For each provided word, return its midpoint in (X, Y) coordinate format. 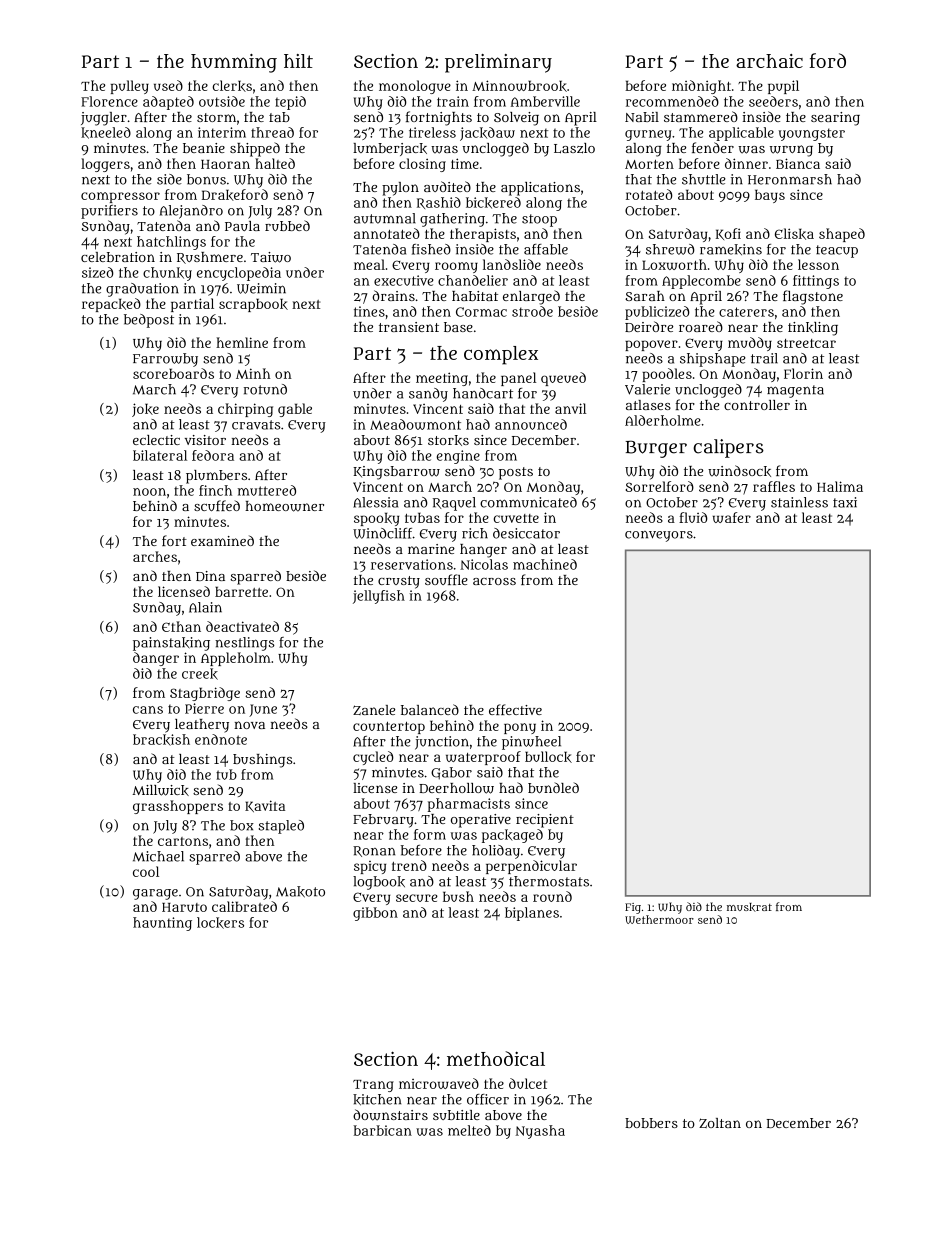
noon (149, 492)
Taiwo (271, 257)
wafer (732, 517)
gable (295, 410)
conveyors (659, 536)
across (494, 581)
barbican (383, 1130)
